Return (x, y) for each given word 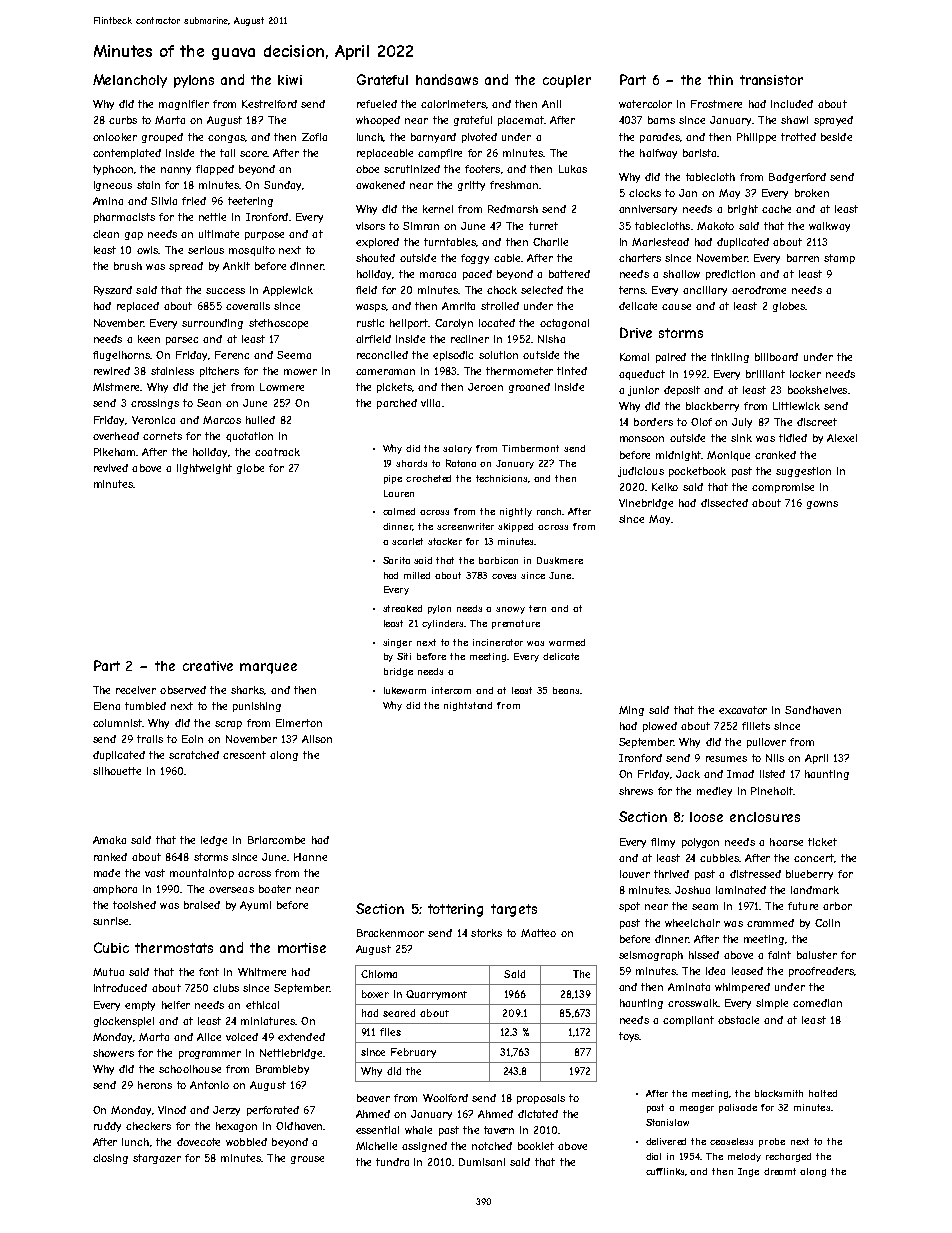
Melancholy (130, 81)
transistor (771, 80)
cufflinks (665, 1171)
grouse (307, 1160)
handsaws (447, 79)
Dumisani (482, 1162)
